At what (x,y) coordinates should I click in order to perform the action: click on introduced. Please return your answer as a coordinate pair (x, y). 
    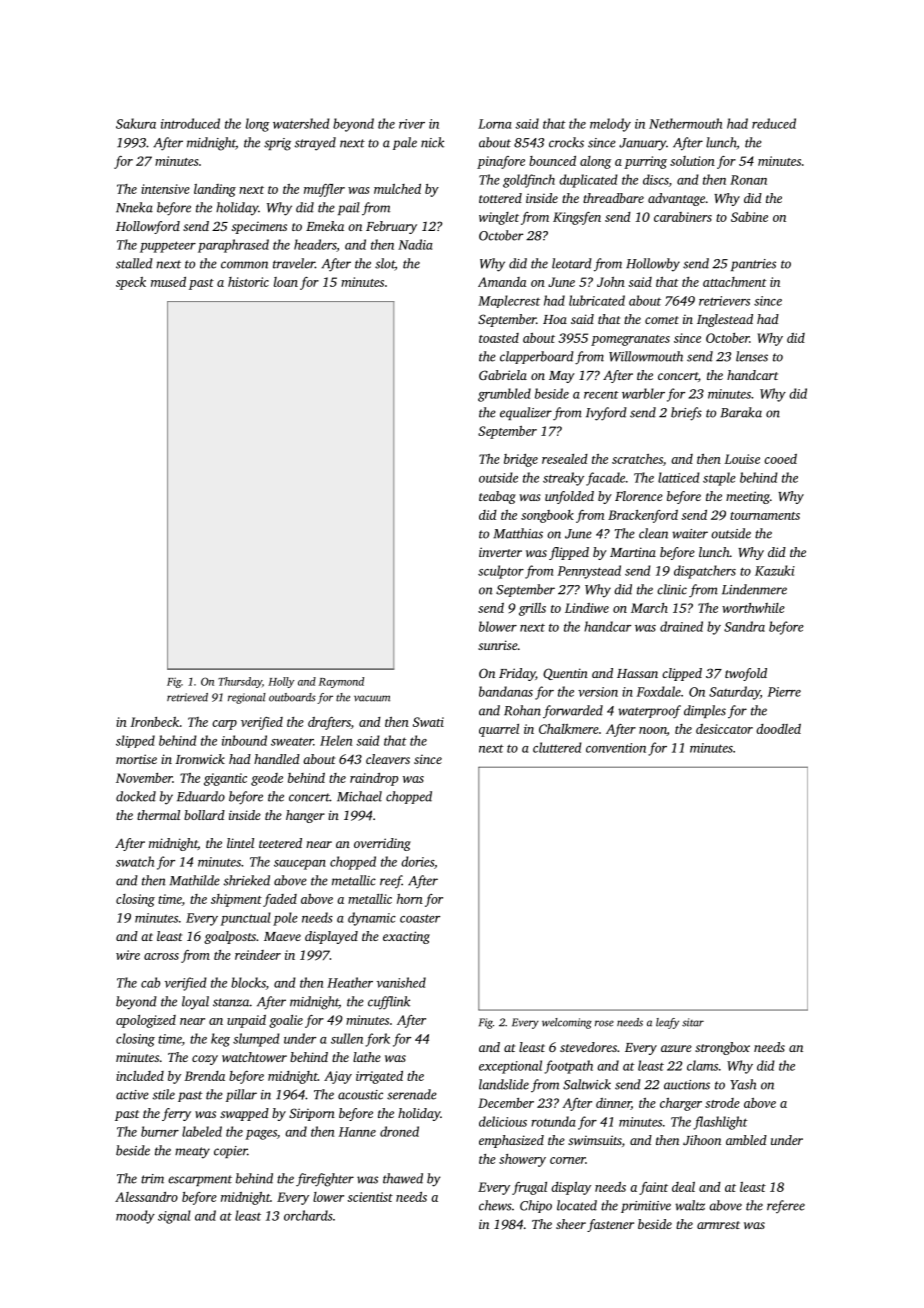
    Looking at the image, I should click on (190, 123).
